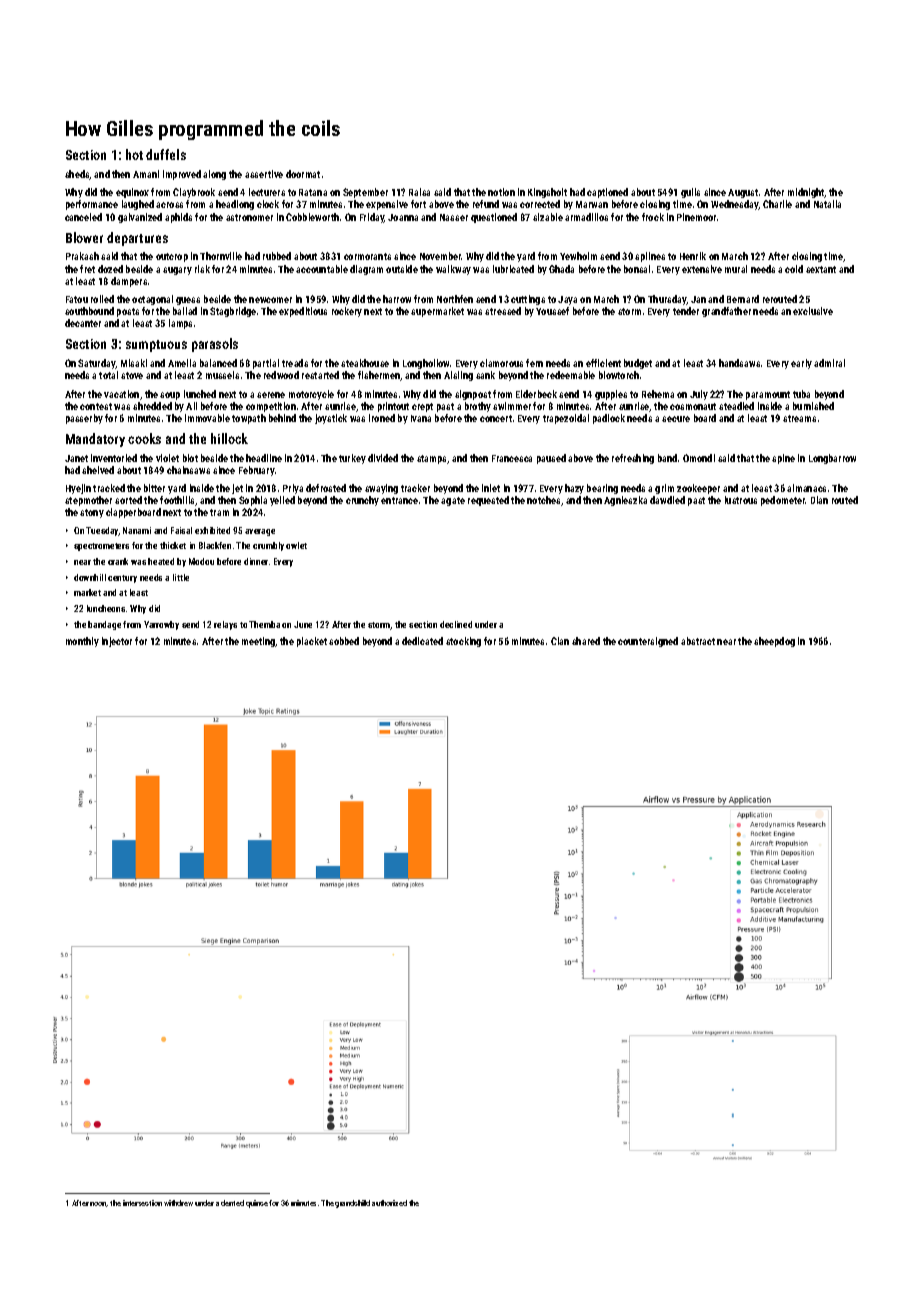 This screenshot has width=924, height=1308. Describe the element at coordinates (648, 642) in the screenshot. I see `countersigned` at that location.
